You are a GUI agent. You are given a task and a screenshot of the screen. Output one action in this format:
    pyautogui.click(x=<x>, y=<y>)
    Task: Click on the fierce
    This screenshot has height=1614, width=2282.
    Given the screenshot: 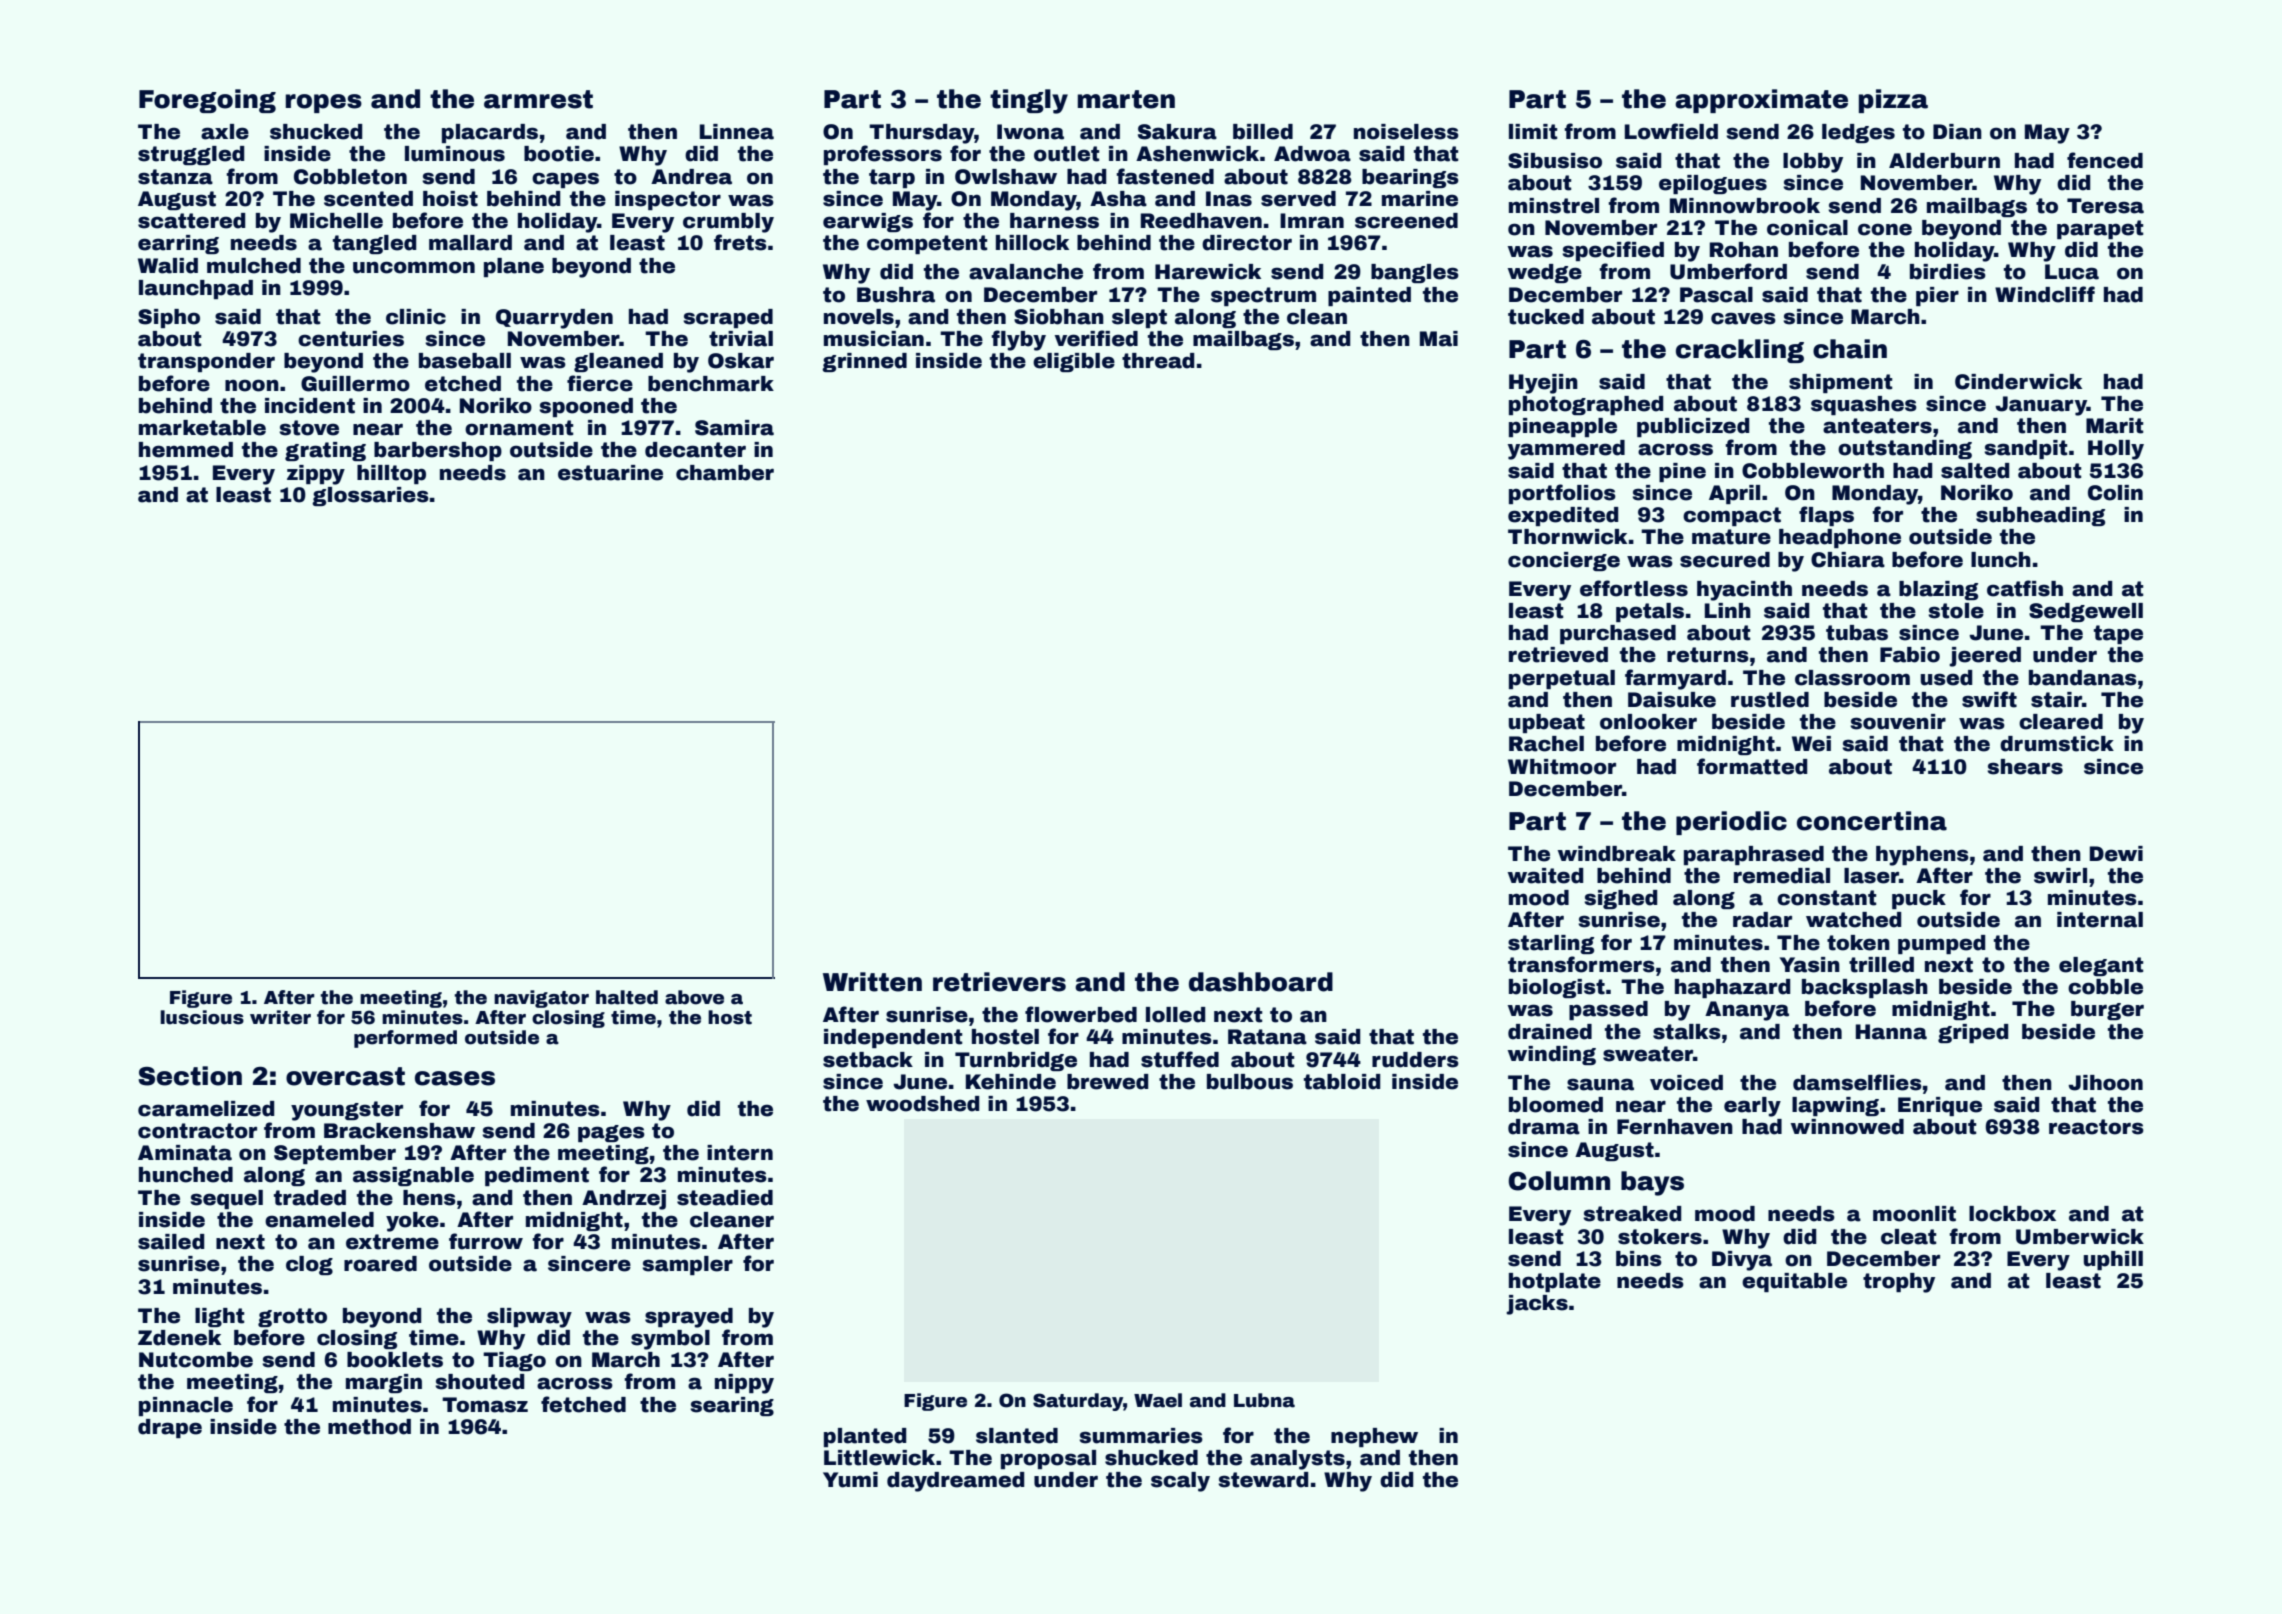 What is the action you would take?
    pyautogui.click(x=600, y=383)
